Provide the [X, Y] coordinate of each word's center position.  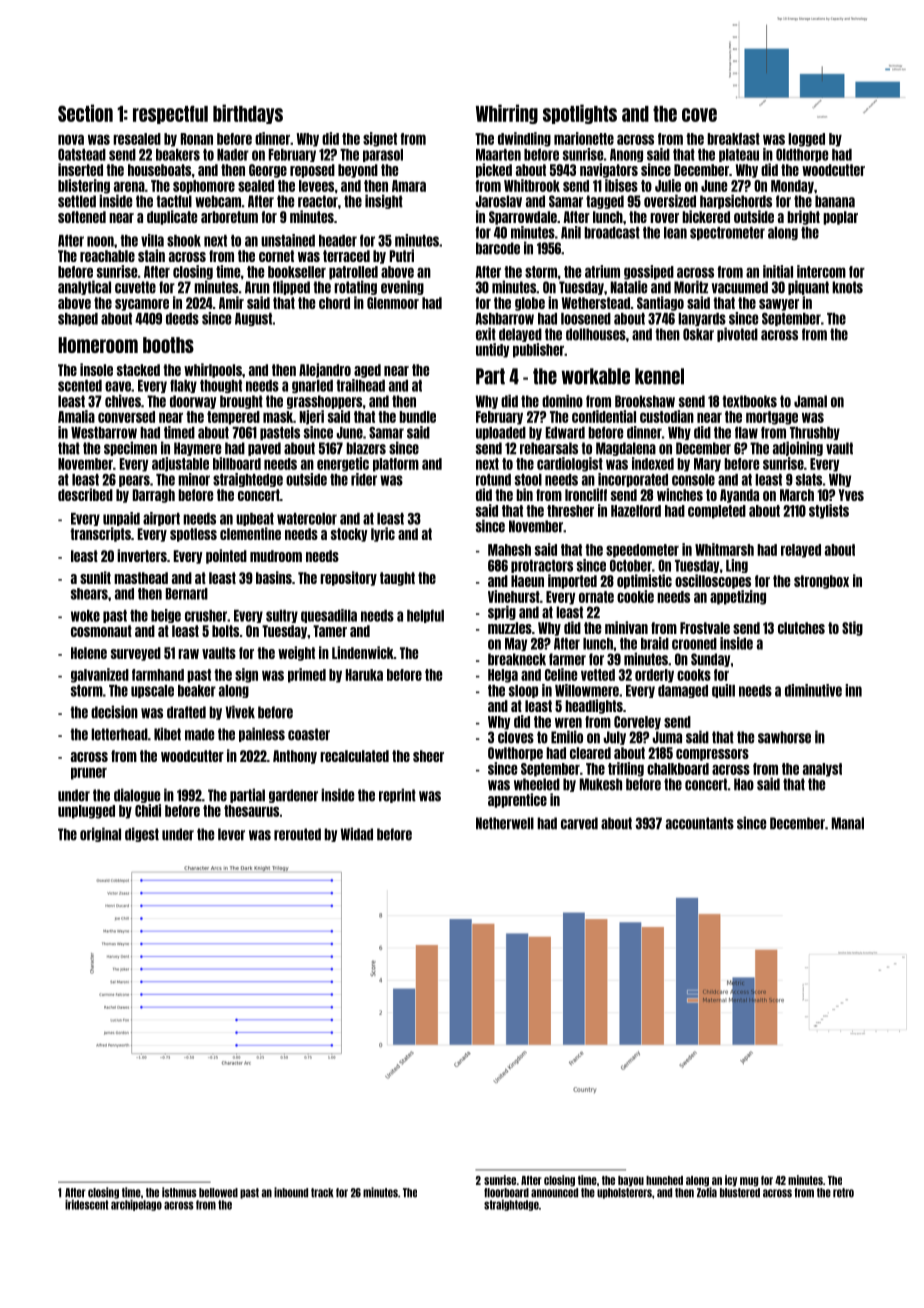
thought [221, 386]
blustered [740, 1193]
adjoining [798, 448]
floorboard [506, 1193]
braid [655, 643]
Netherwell [505, 823]
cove [699, 115]
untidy [492, 350]
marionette [584, 138]
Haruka [364, 675]
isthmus [179, 1192]
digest [142, 834]
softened [82, 217]
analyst [822, 770]
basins [274, 577]
